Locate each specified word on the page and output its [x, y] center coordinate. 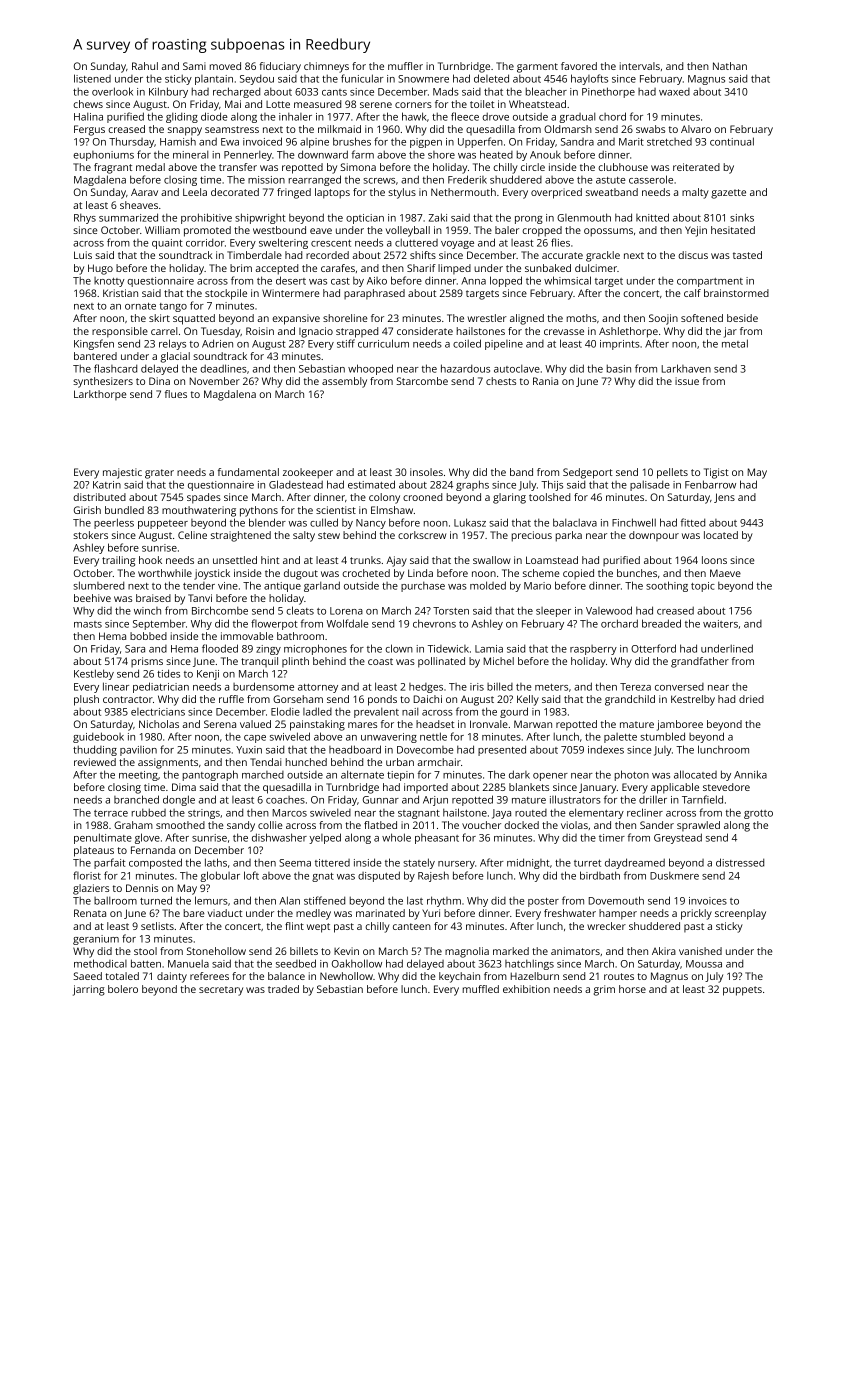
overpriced [556, 193]
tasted [747, 255]
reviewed [95, 762]
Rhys [85, 218]
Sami [194, 66]
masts [88, 624]
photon [632, 775]
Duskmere [674, 875]
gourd [514, 712]
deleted [491, 78]
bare [194, 913]
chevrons [434, 623]
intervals [640, 66]
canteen [412, 926]
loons [714, 560]
